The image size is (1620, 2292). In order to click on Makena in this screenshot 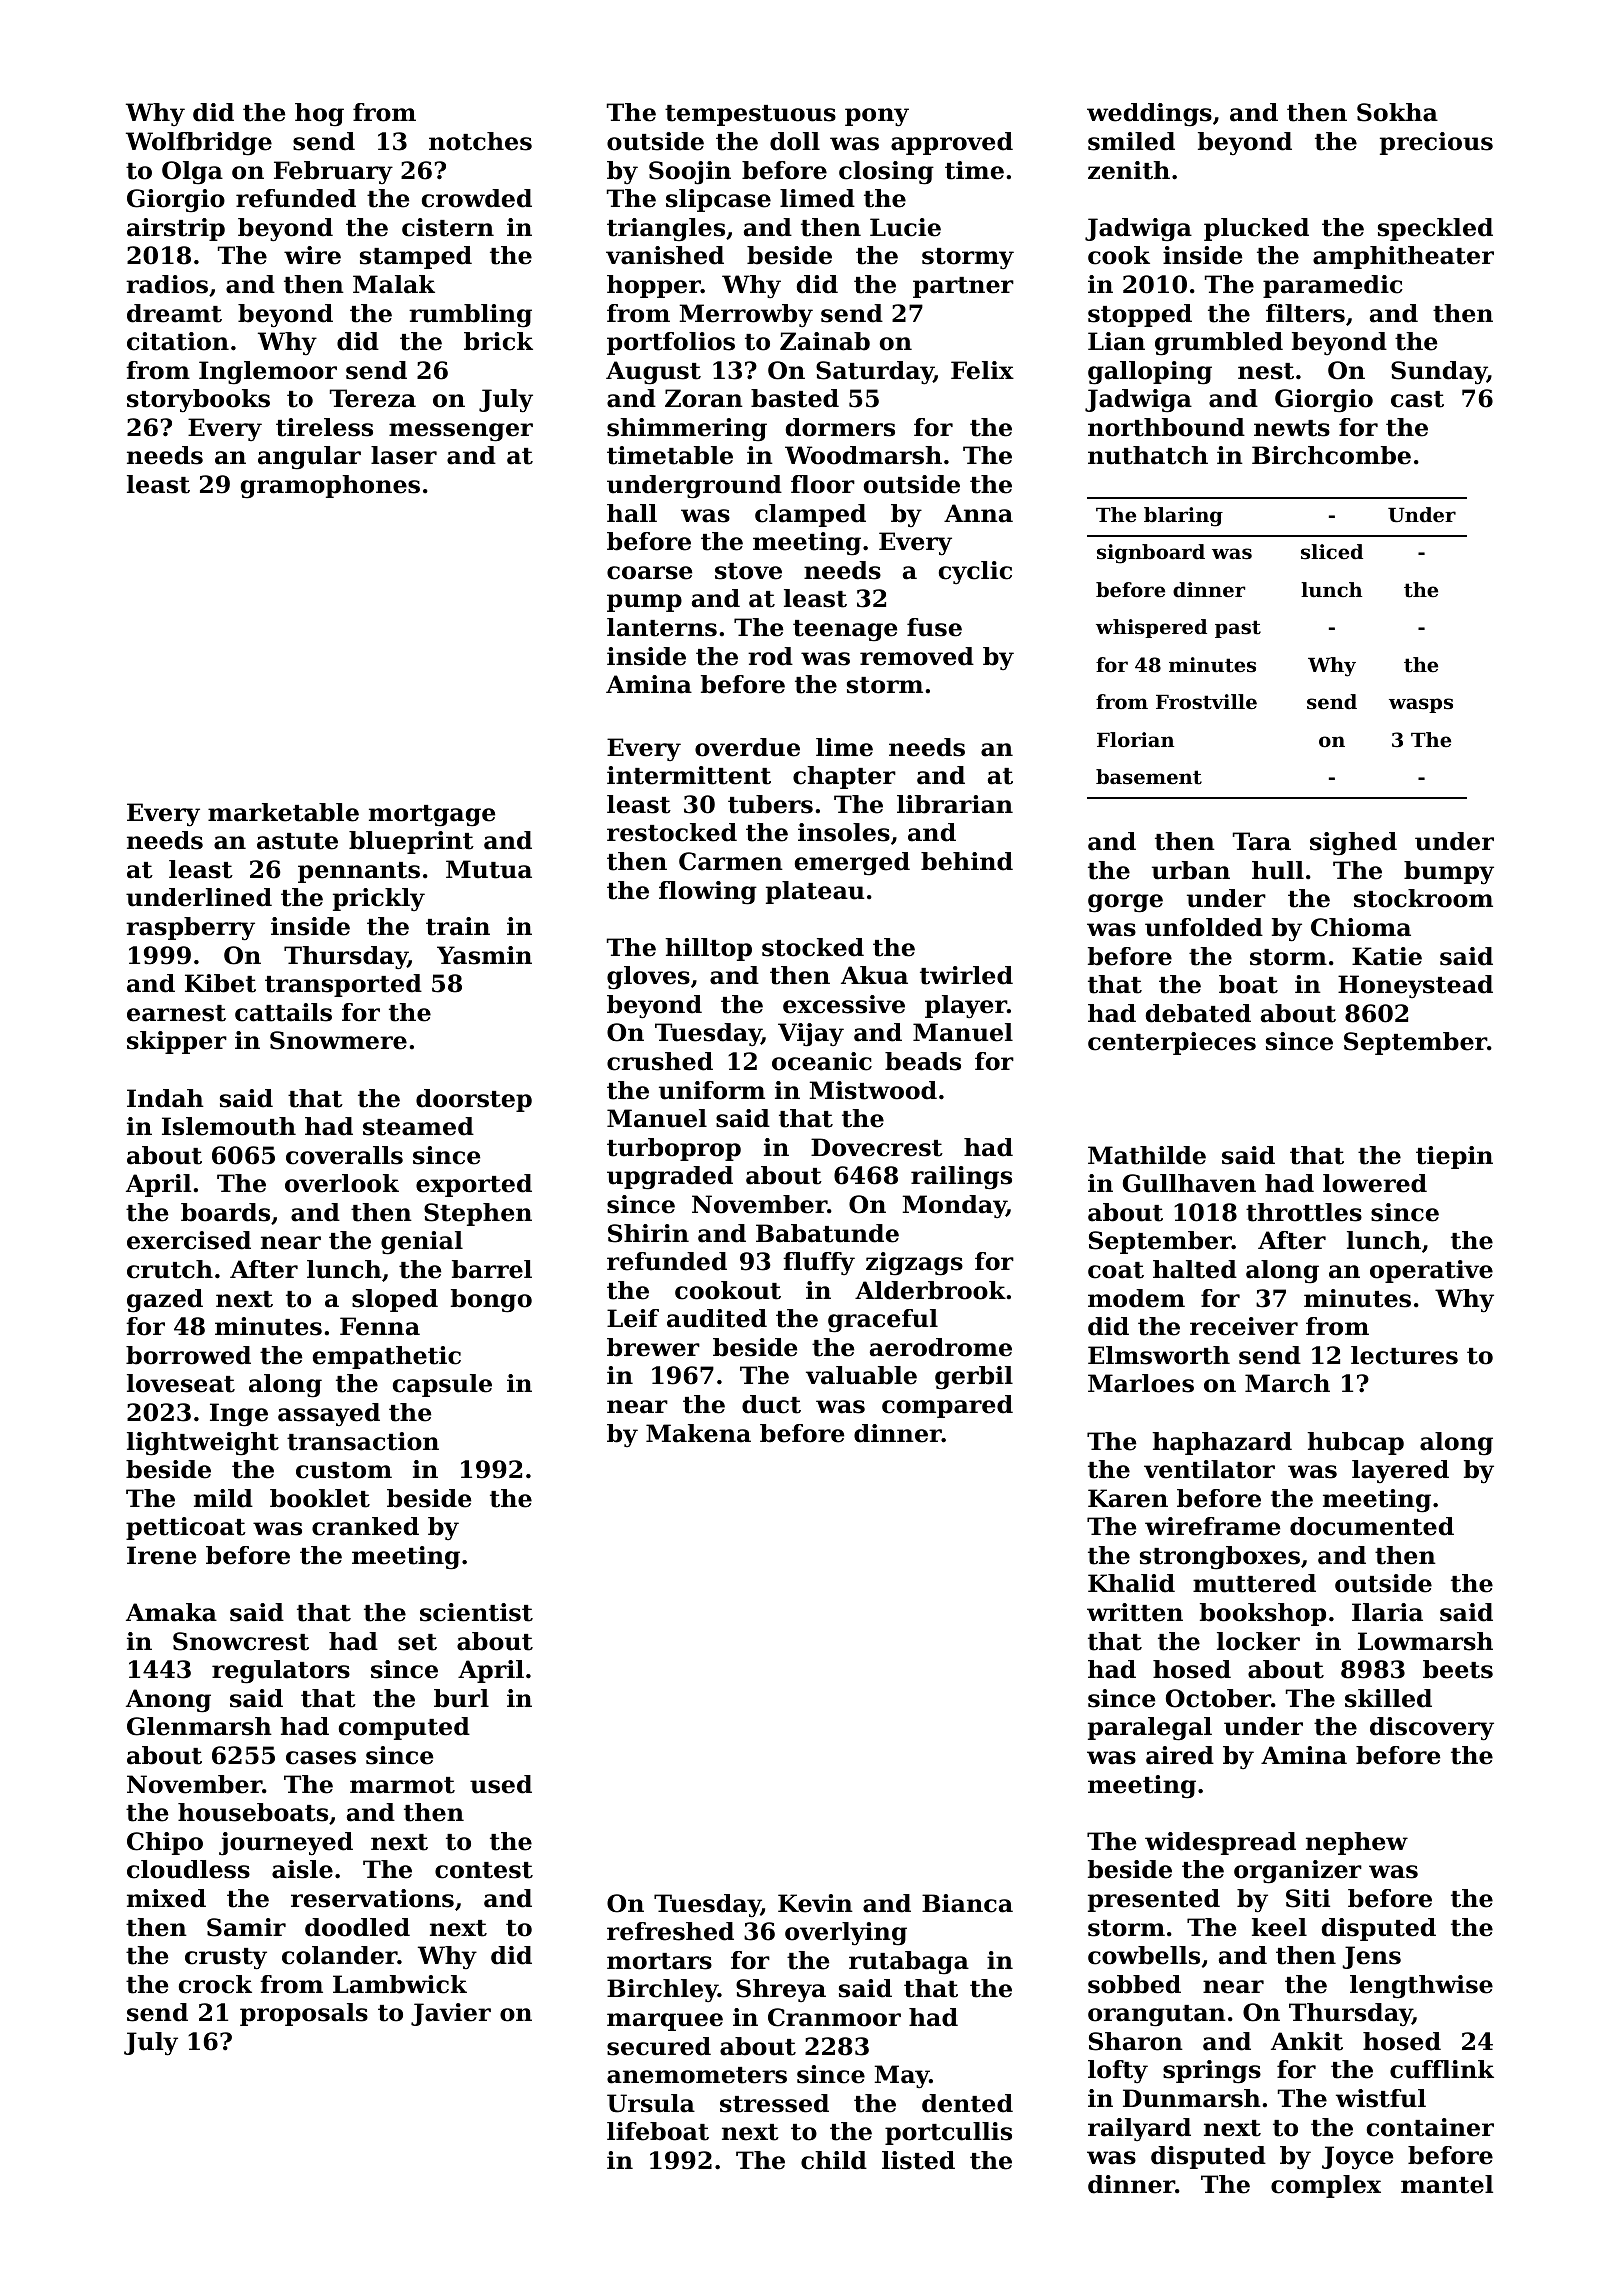, I will do `click(698, 1433)`.
